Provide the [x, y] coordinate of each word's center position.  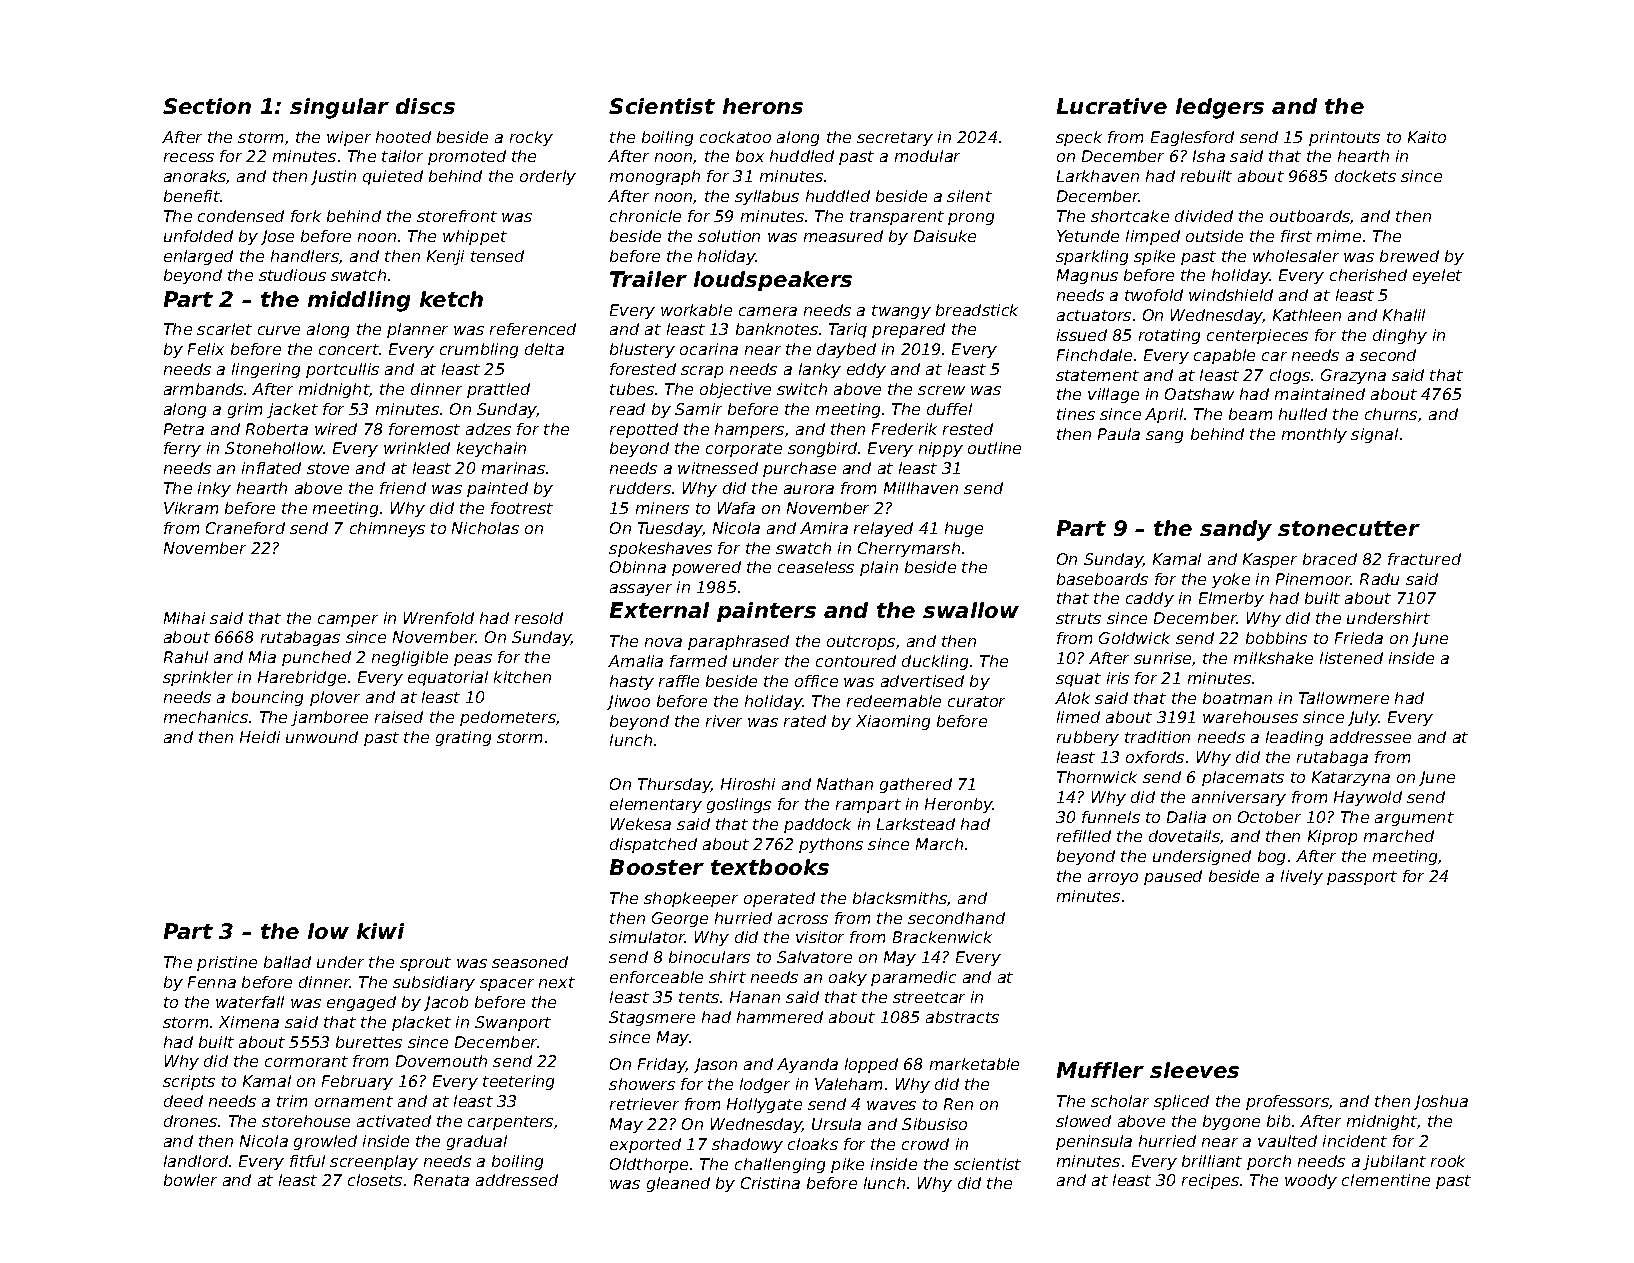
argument [1414, 819]
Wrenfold [439, 618]
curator [976, 701]
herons [763, 106]
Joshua [1441, 1102]
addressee [1370, 737]
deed [183, 1101]
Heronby [959, 805]
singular [339, 108]
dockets [1365, 176]
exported [645, 1145]
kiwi [380, 931]
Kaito [1427, 137]
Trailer [648, 279]
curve [279, 330]
